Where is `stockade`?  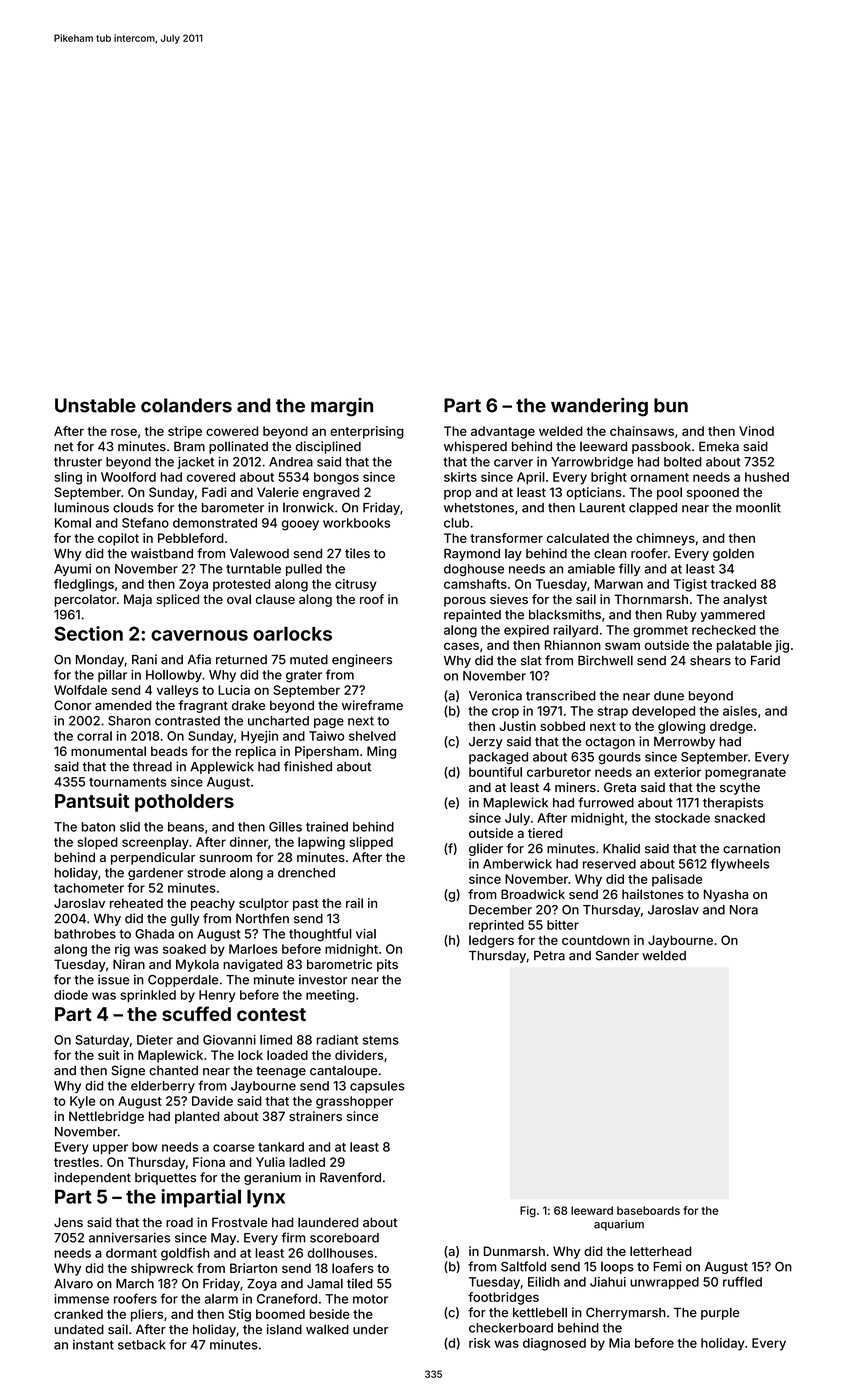
stockade is located at coordinates (682, 818).
